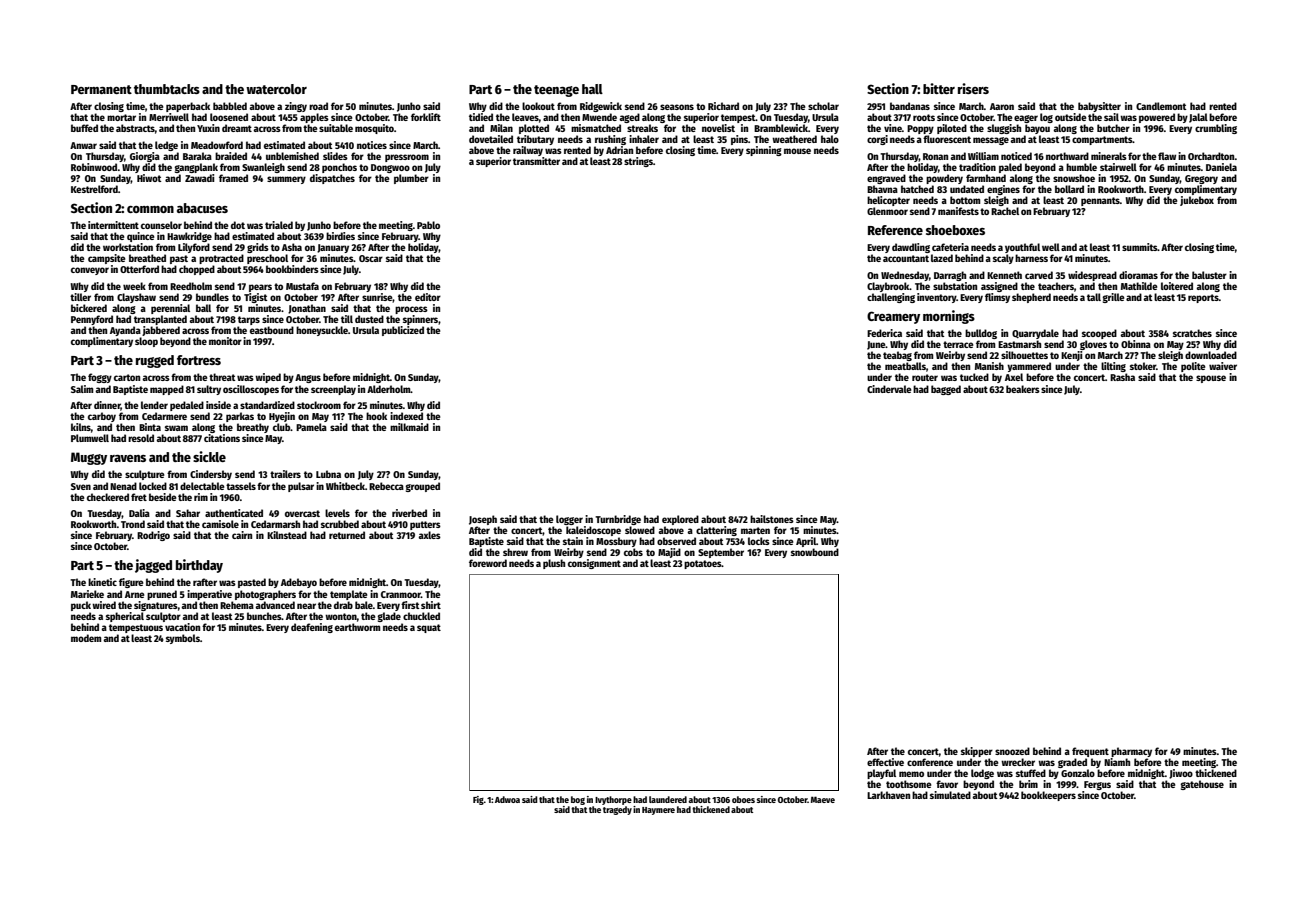 This page has height=924, width=1308. Describe the element at coordinates (658, 811) in the page. I see `Haymere` at that location.
